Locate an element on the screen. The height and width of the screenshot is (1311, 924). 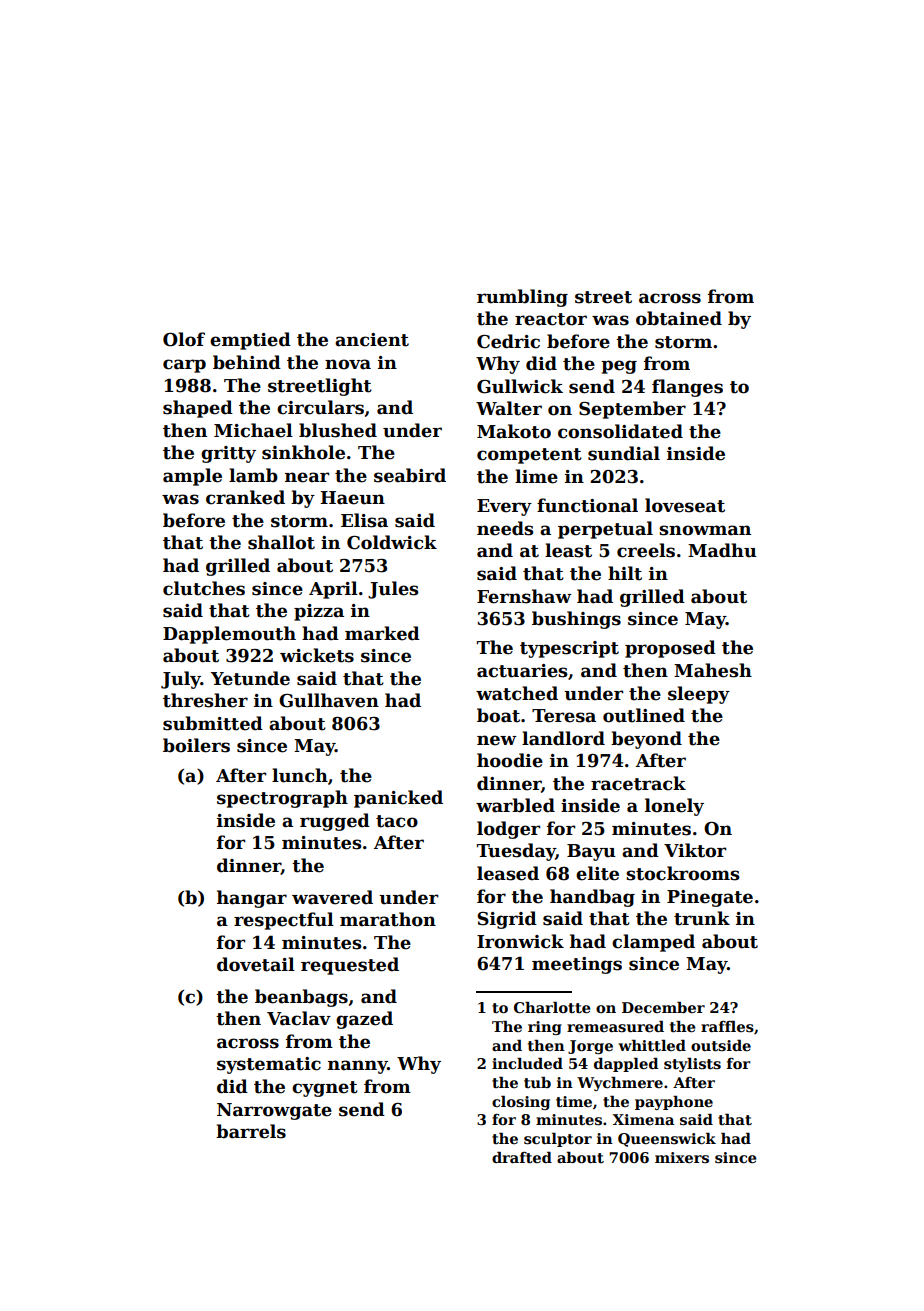
clutches is located at coordinates (204, 588).
